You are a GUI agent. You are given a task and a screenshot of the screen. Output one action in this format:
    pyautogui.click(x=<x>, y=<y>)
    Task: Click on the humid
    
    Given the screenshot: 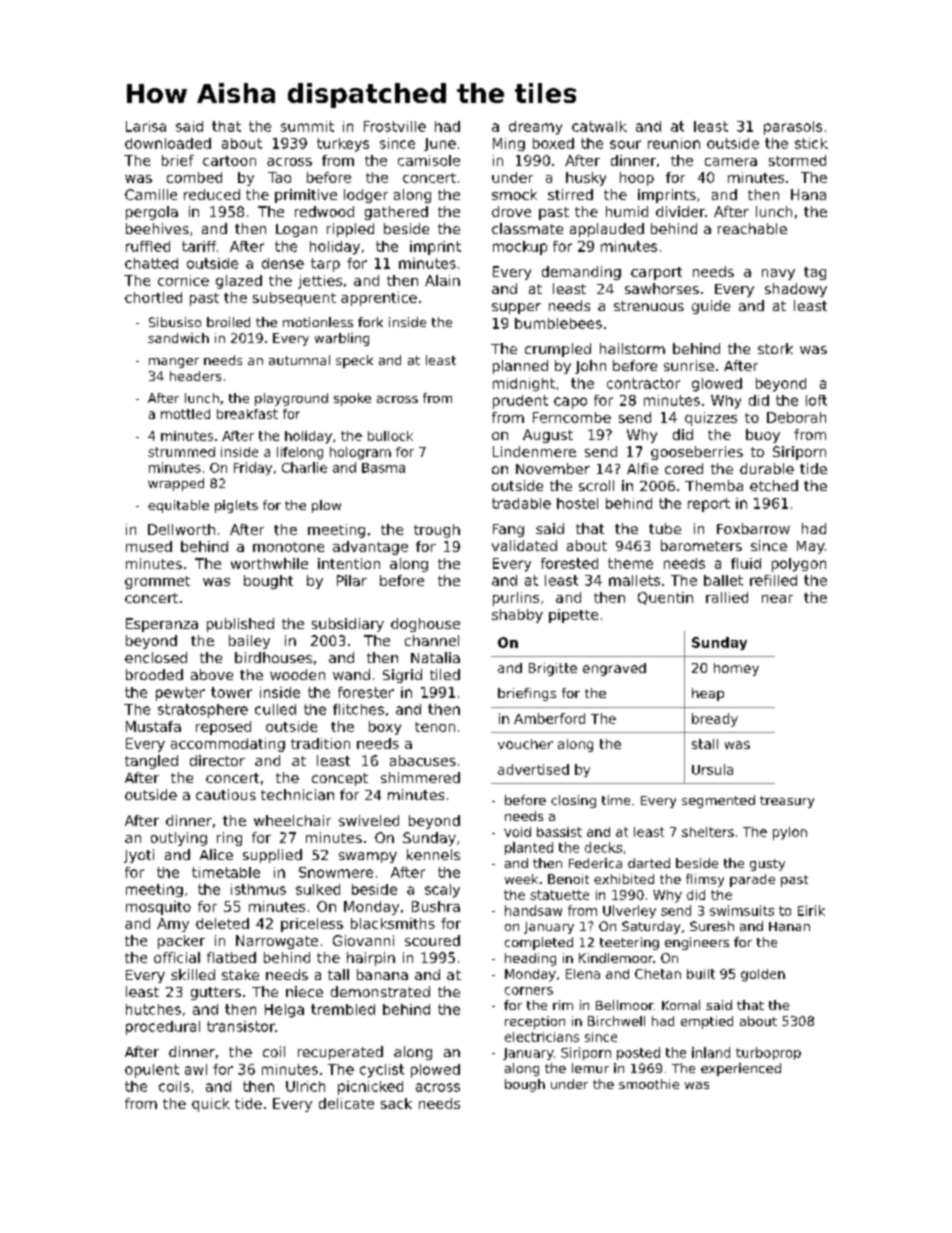 What is the action you would take?
    pyautogui.click(x=627, y=211)
